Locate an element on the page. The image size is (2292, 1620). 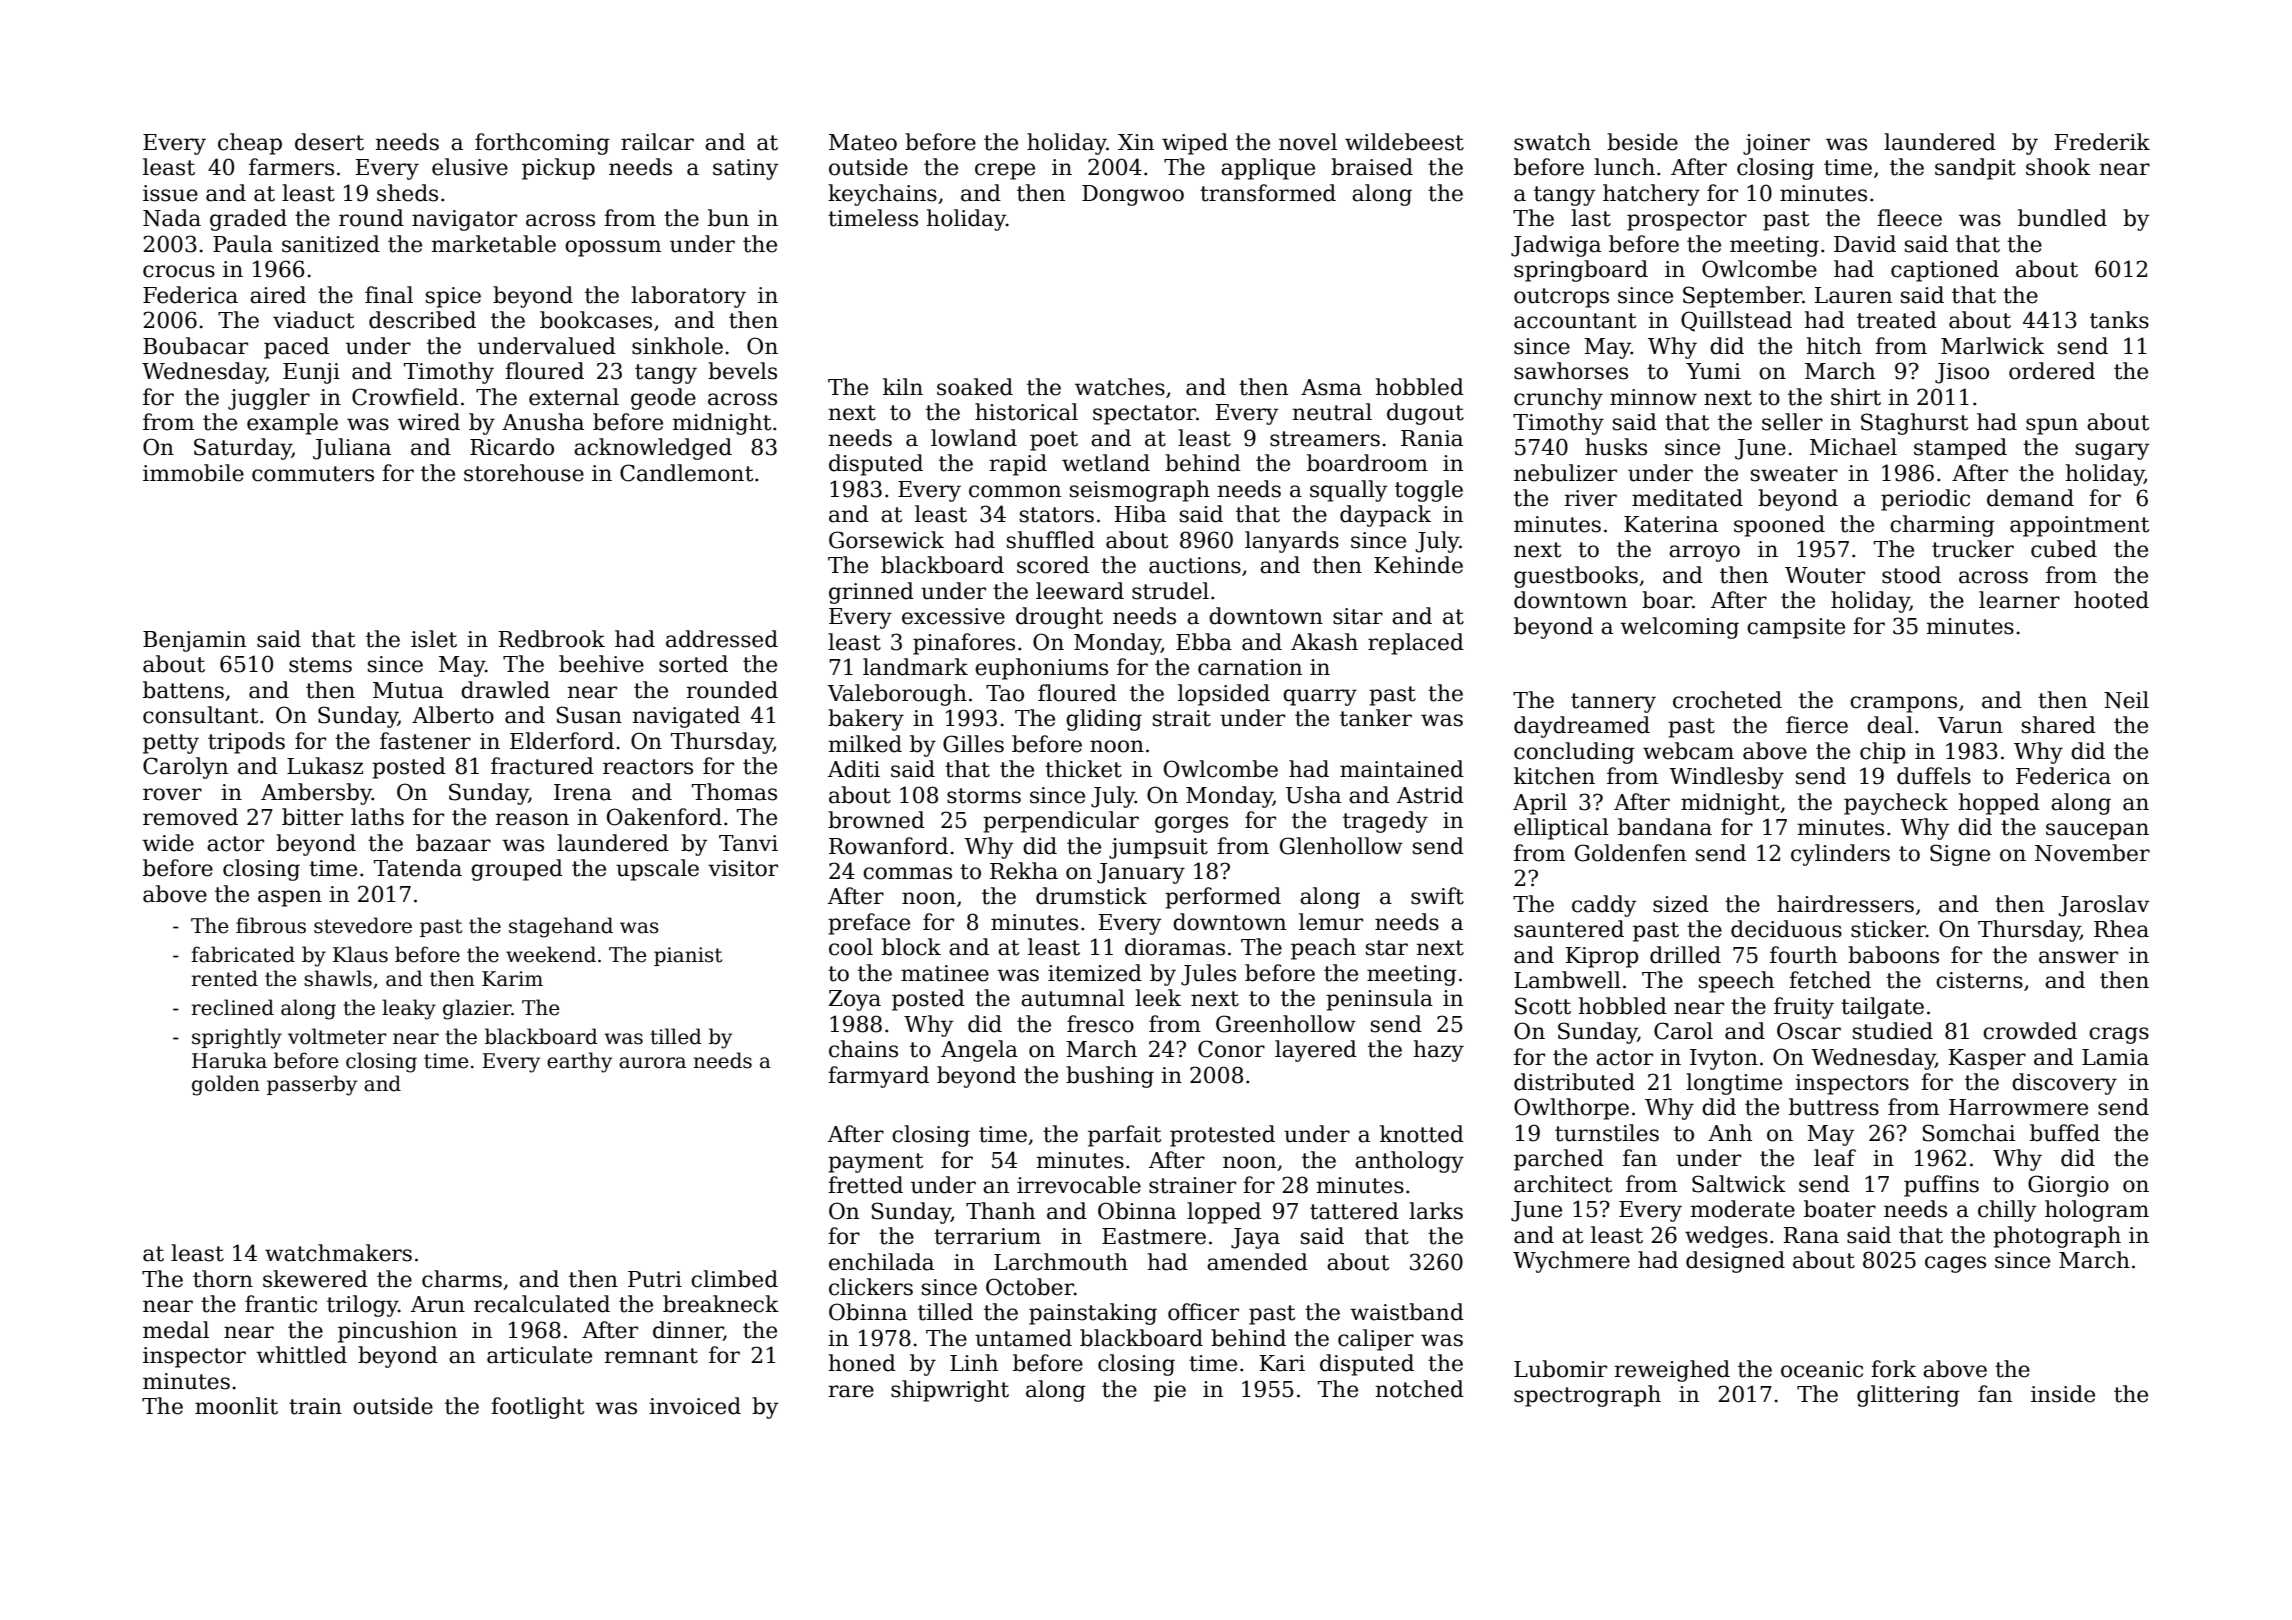
fetched is located at coordinates (1830, 980).
